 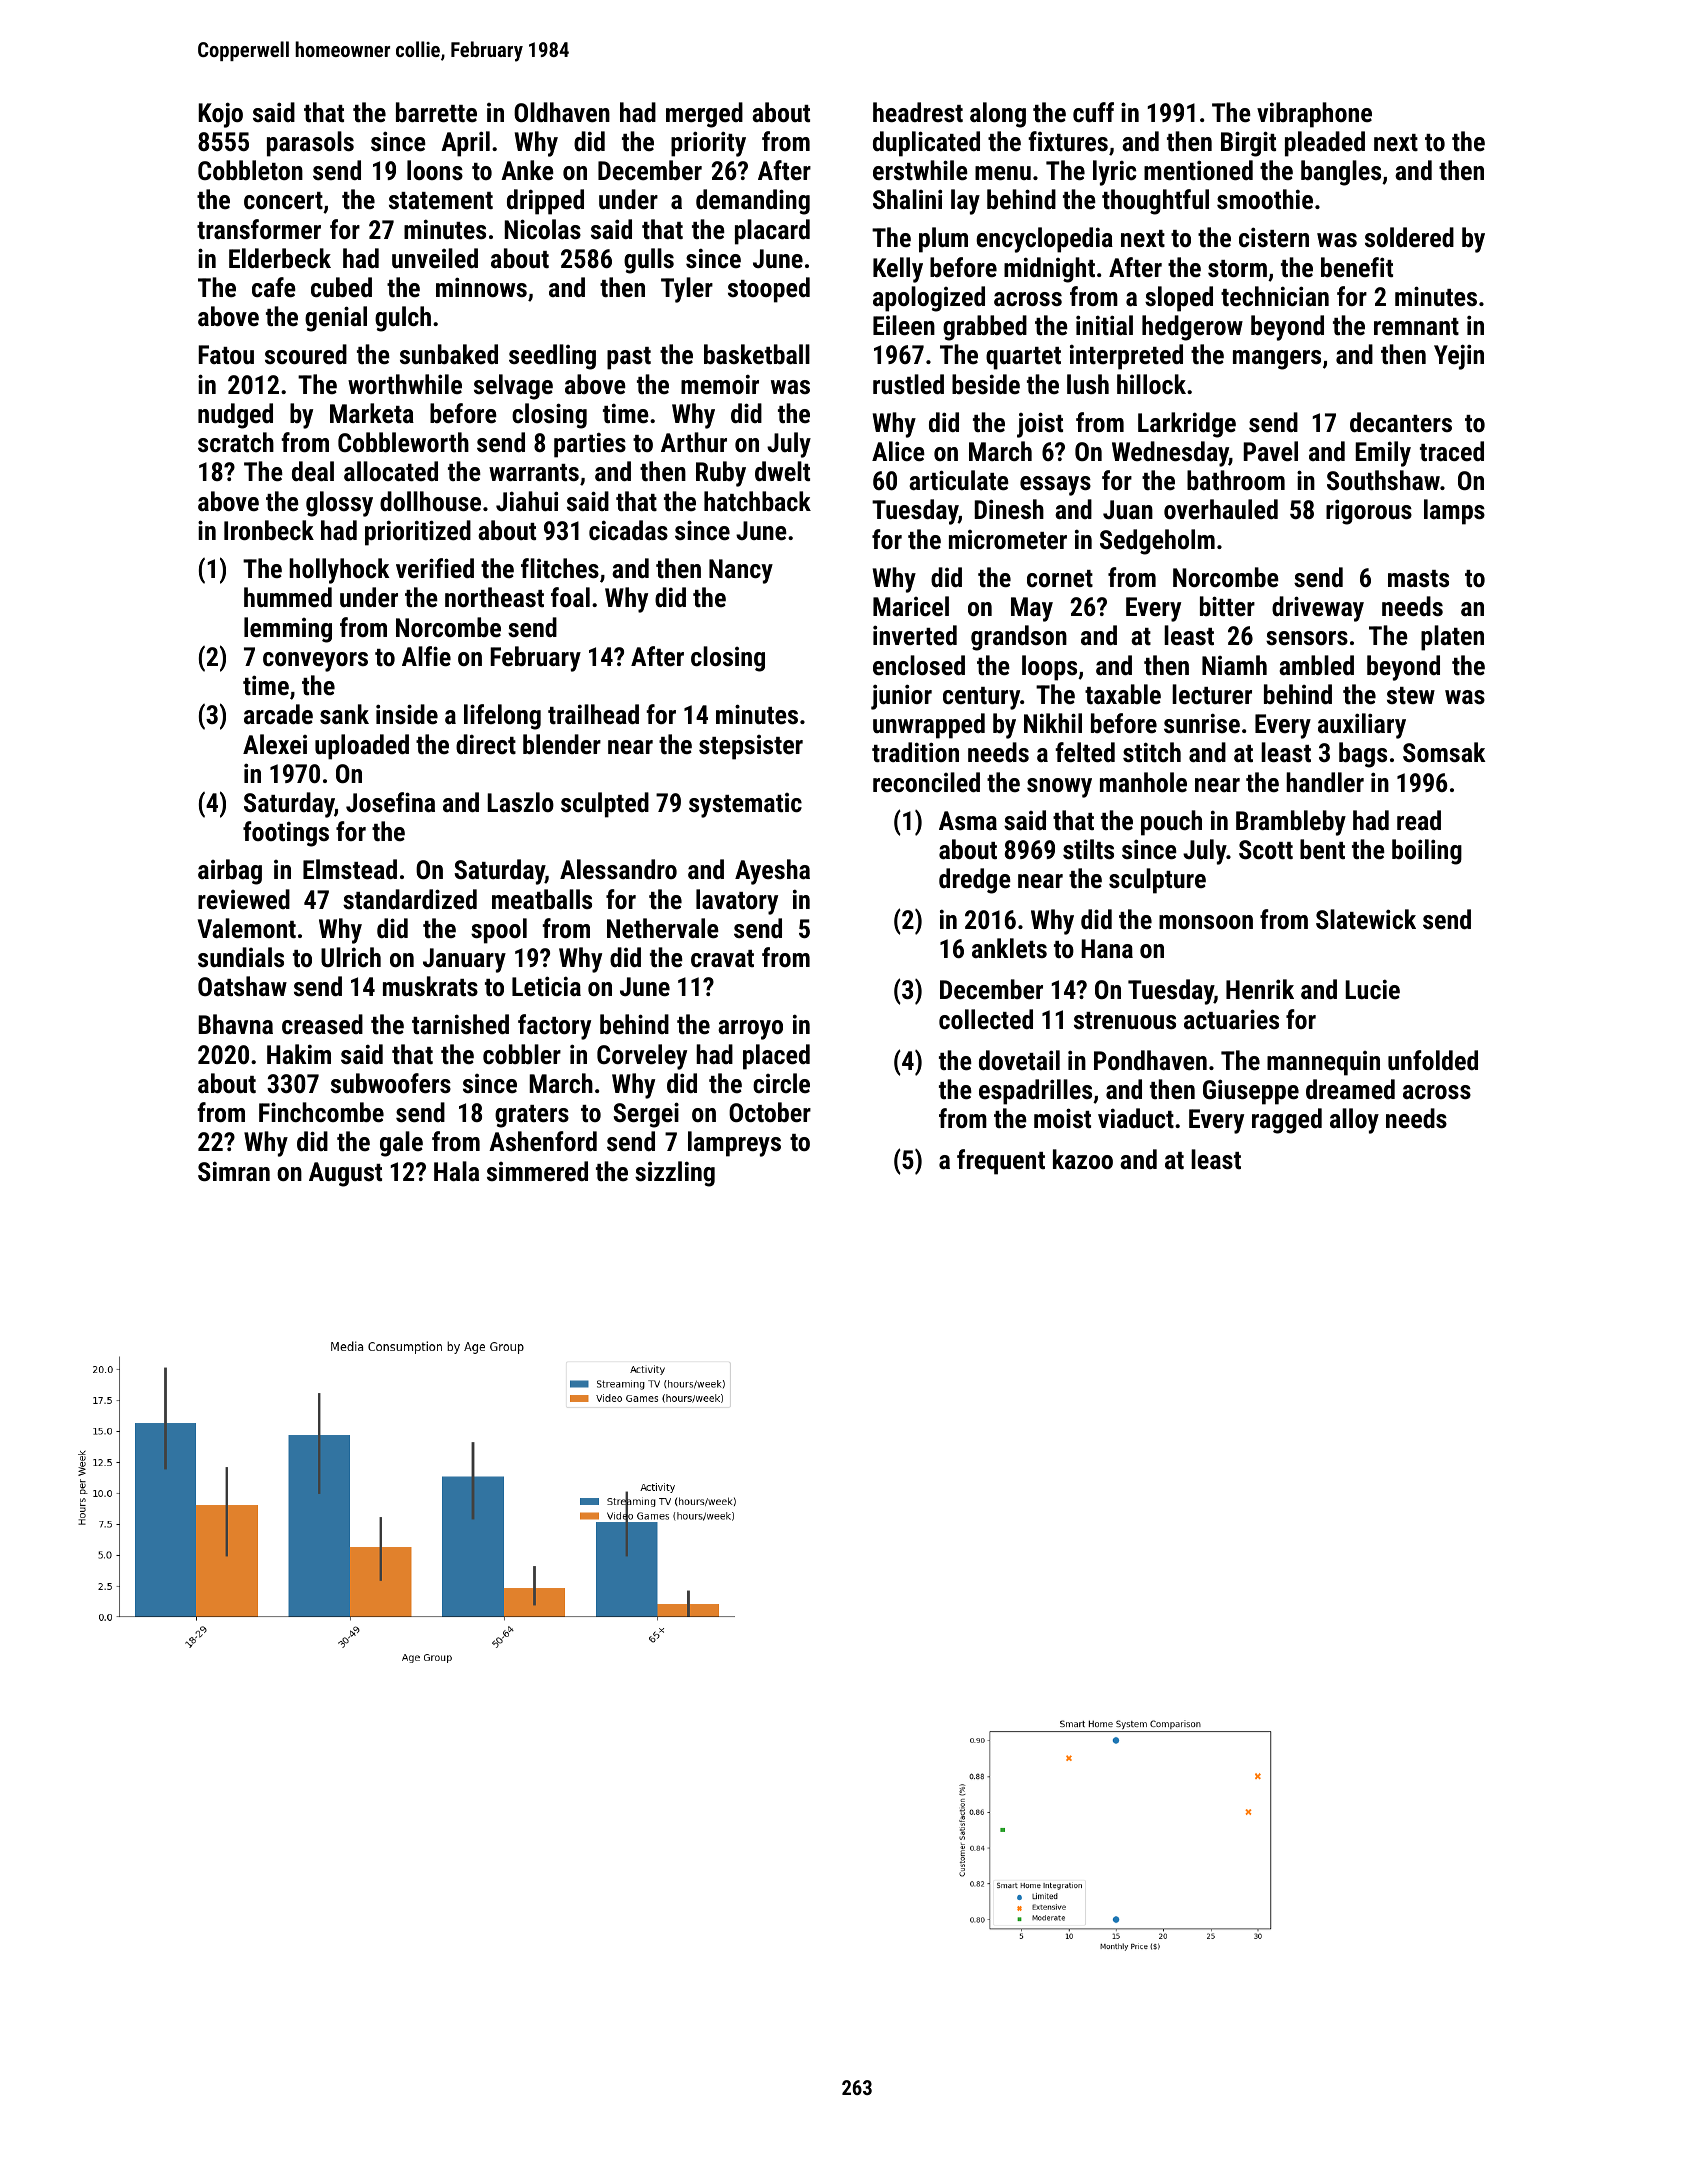 What do you see at coordinates (401, 1144) in the image?
I see `gale` at bounding box center [401, 1144].
